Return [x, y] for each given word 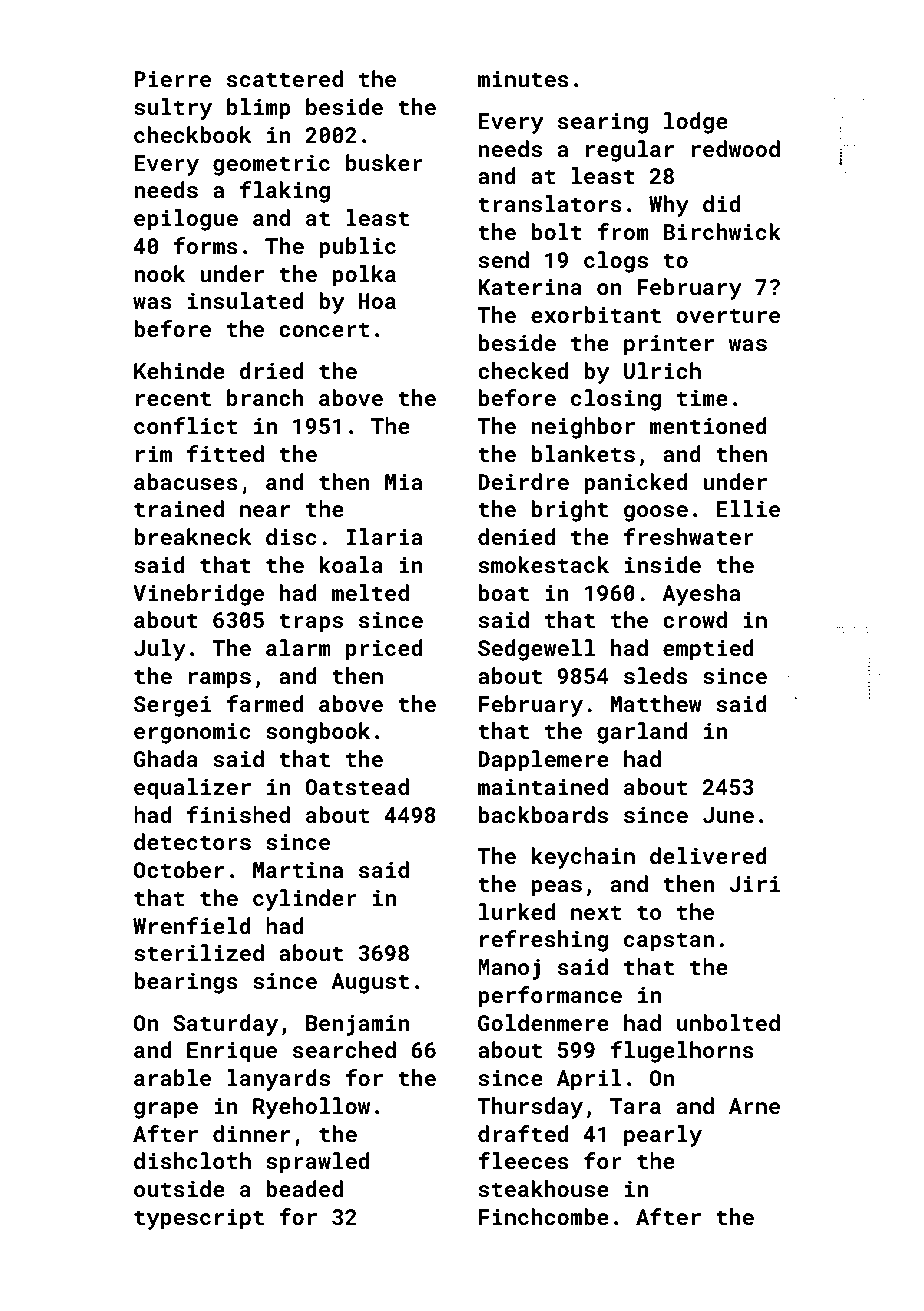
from [623, 231]
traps [311, 623]
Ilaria [384, 536]
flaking [285, 192]
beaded [304, 1188]
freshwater [689, 536]
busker [384, 162]
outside [179, 1188]
